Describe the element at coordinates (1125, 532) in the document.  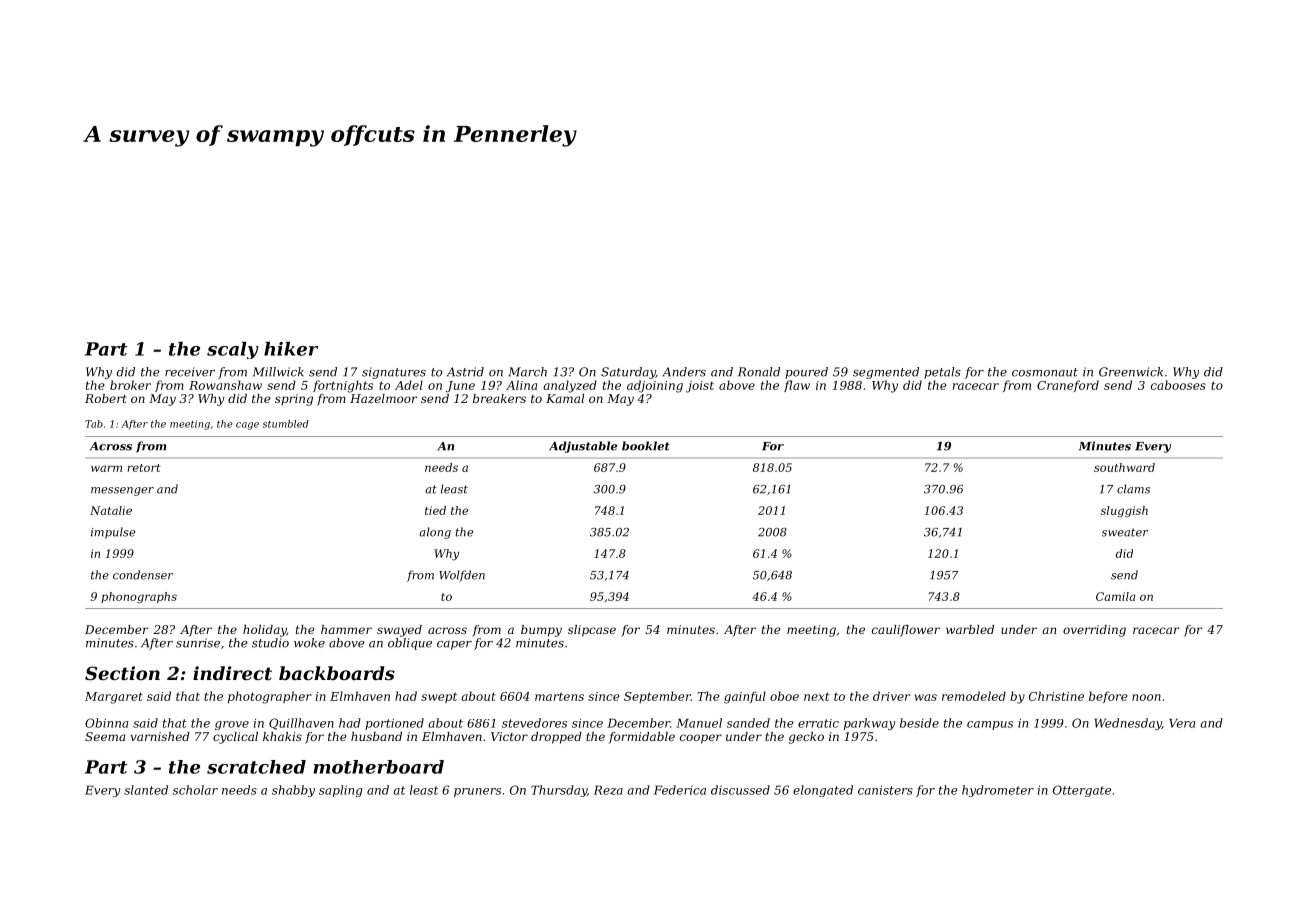
I see `sweater` at that location.
